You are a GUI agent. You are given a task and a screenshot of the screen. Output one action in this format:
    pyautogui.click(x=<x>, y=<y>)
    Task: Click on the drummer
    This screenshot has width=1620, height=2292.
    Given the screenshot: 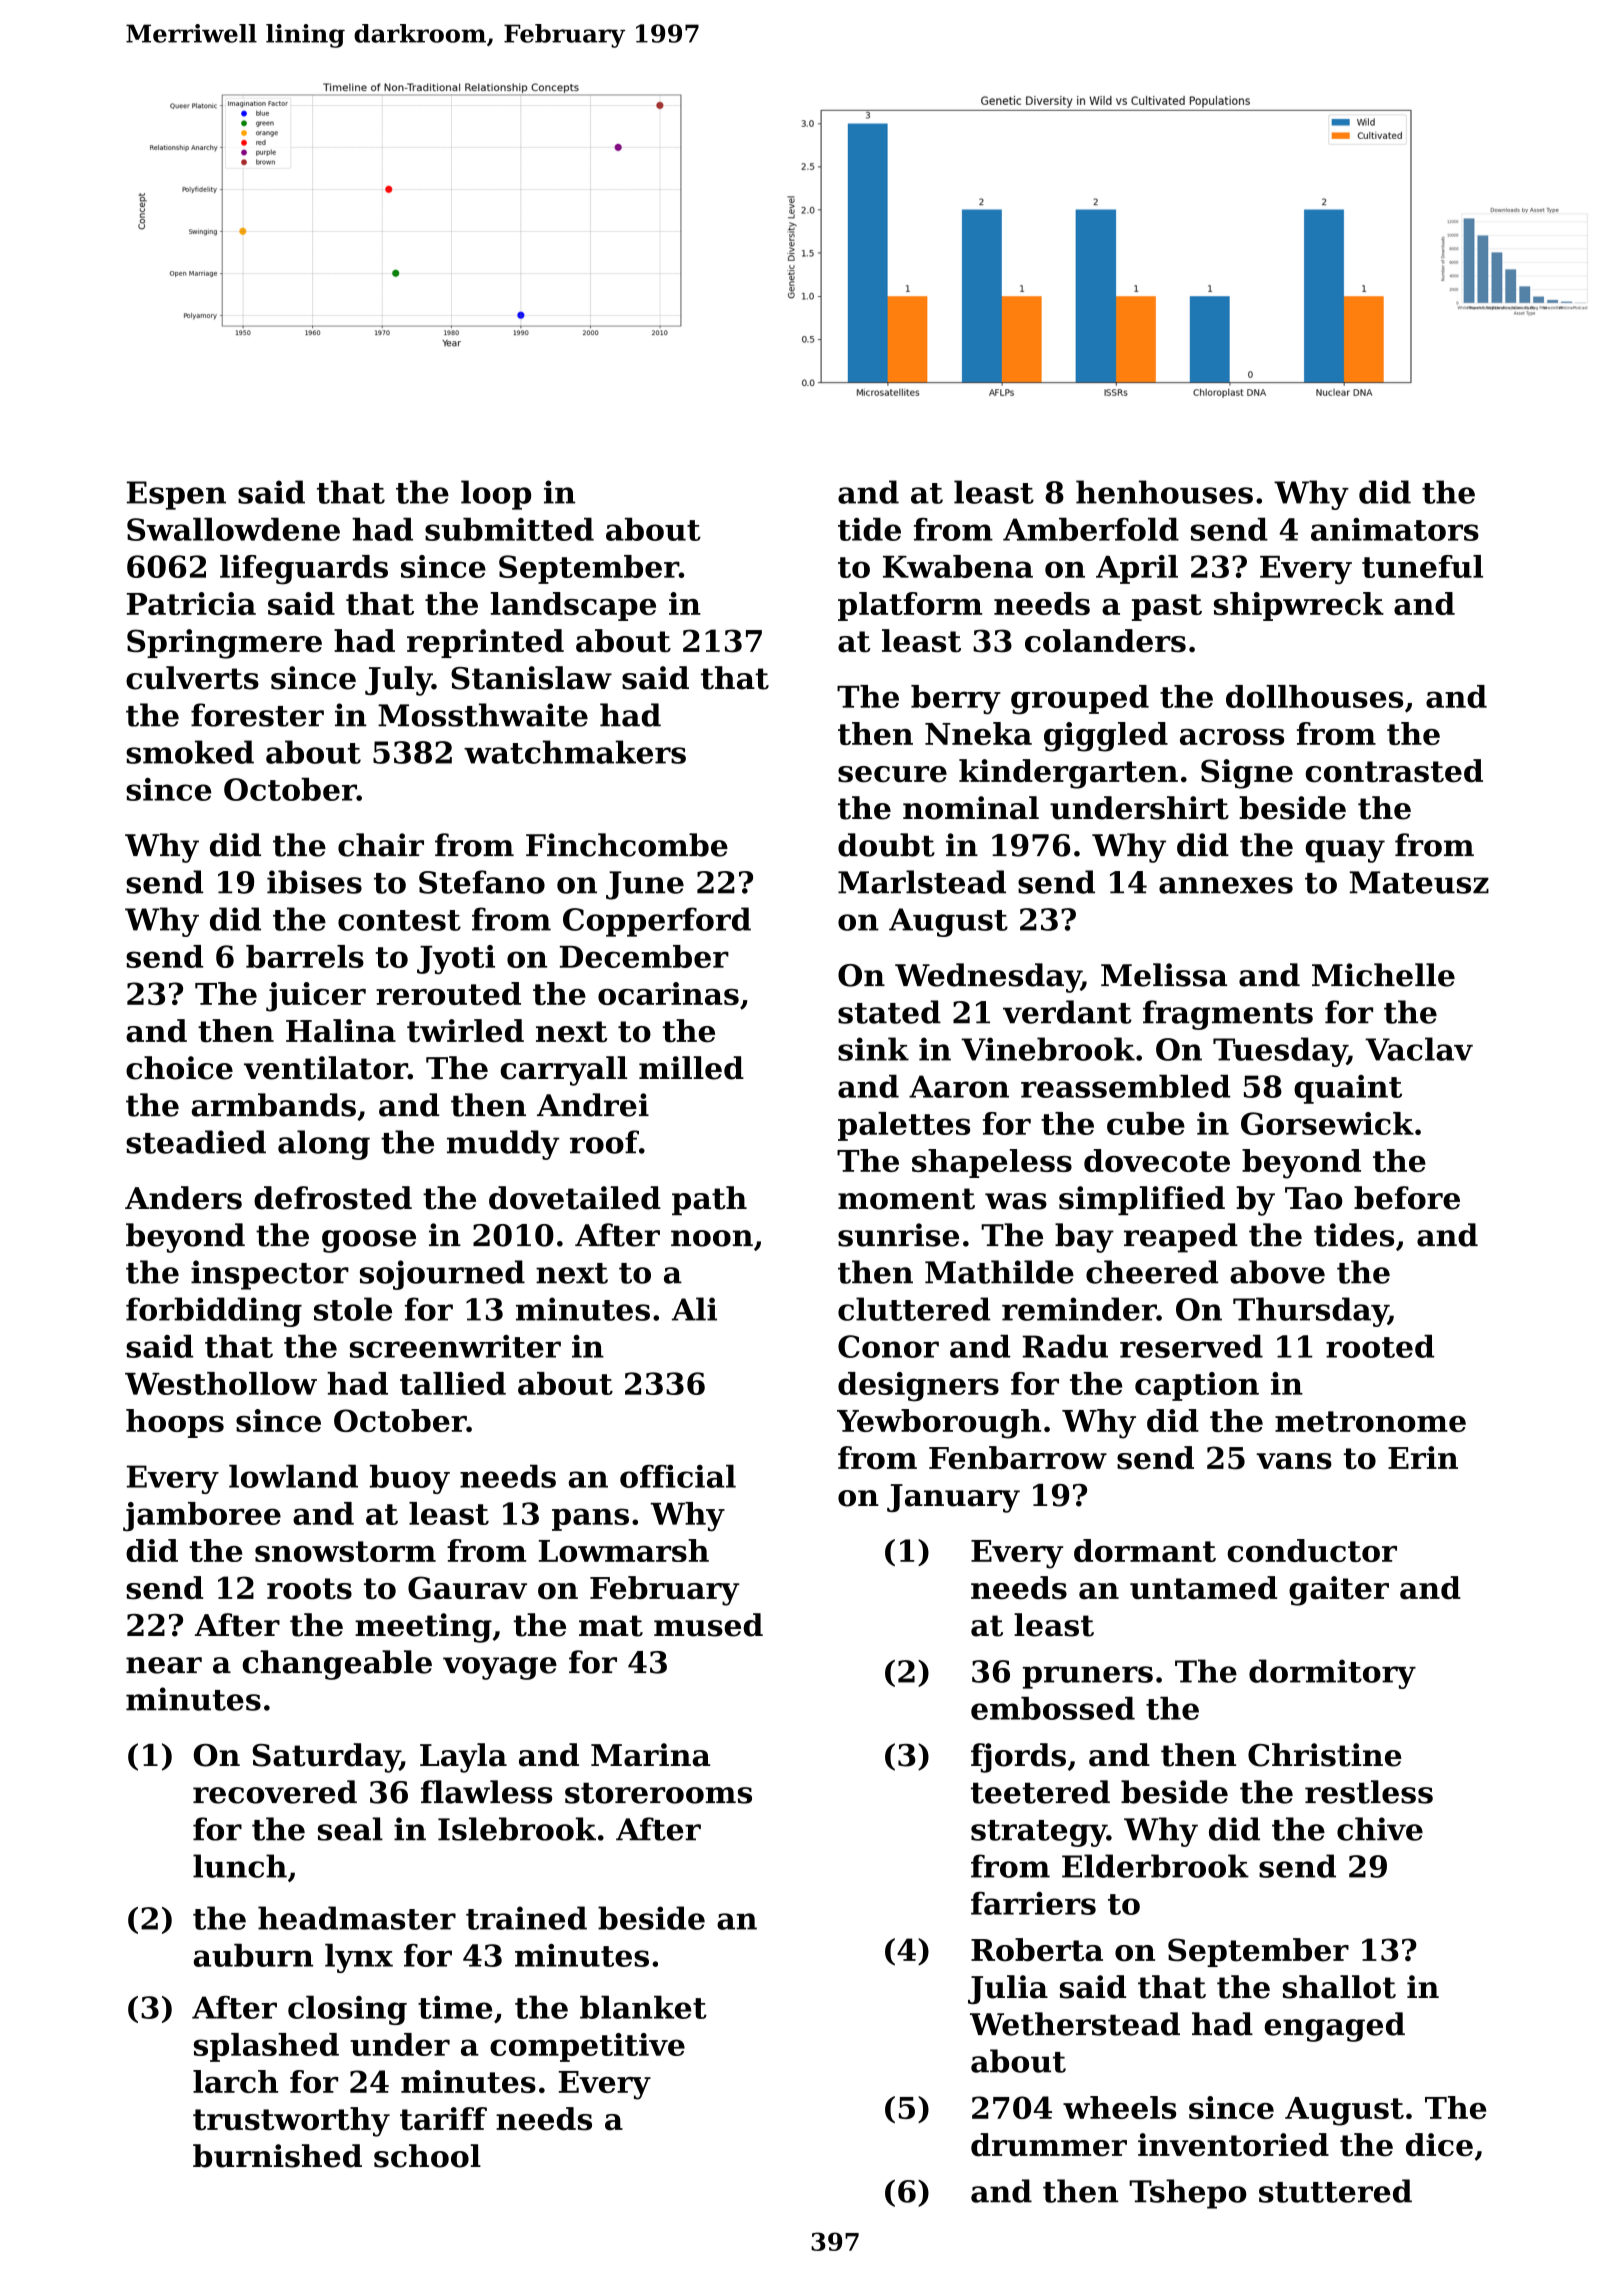 What is the action you would take?
    pyautogui.click(x=1049, y=2145)
